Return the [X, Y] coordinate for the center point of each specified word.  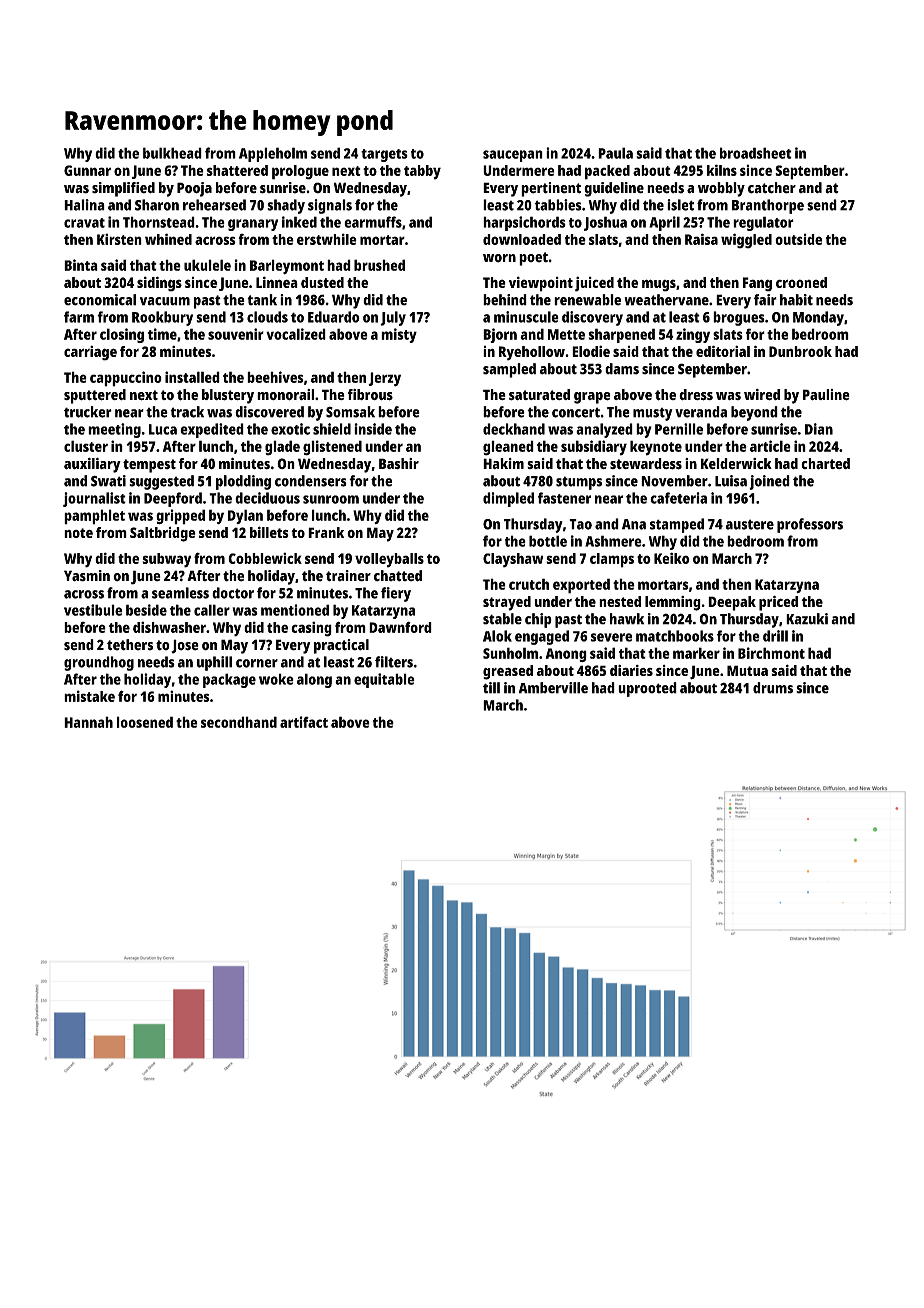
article [770, 446]
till [491, 688]
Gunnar [87, 170]
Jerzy [384, 379]
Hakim [503, 463]
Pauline [826, 395]
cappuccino [126, 379]
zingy [693, 335]
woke [276, 679]
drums [773, 688]
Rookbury [162, 318]
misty [399, 335]
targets [384, 155]
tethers [130, 645]
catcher [772, 188]
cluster [86, 446]
